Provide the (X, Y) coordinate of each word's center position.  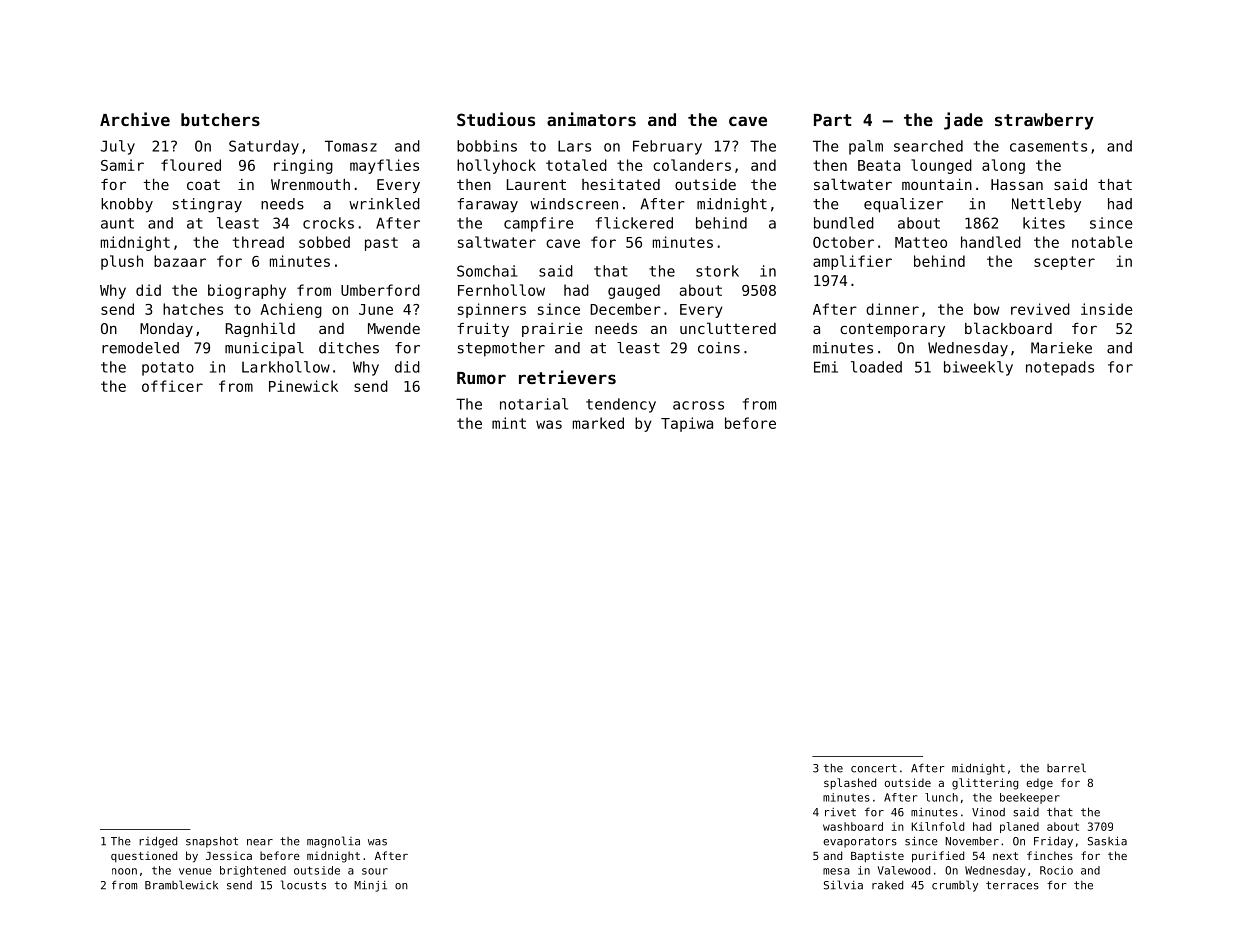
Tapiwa (687, 424)
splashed (850, 784)
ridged (158, 842)
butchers (220, 119)
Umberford (380, 290)
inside (1107, 309)
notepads (1060, 368)
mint (509, 423)
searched (928, 146)
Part (833, 120)
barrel (1066, 768)
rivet (840, 812)
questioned (144, 857)
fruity (483, 330)
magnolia (333, 842)
